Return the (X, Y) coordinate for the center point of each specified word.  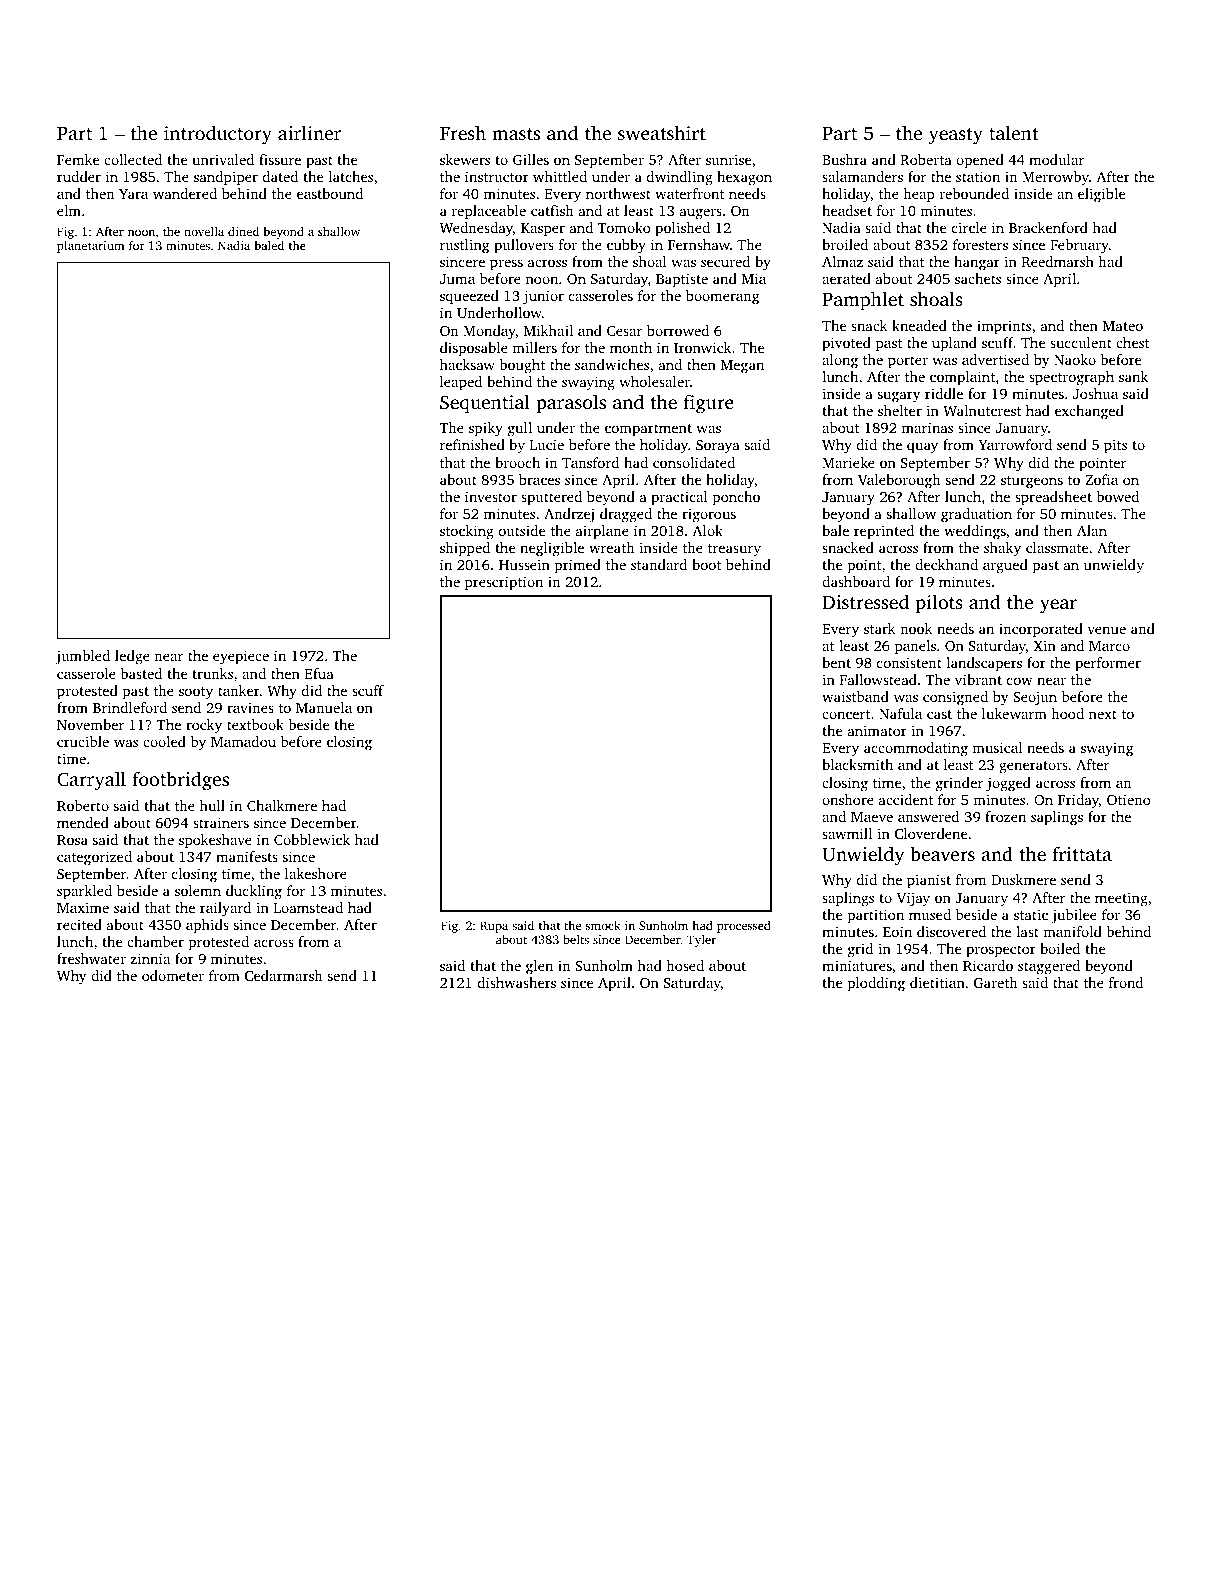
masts (516, 134)
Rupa (494, 927)
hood (1067, 713)
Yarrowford (1015, 444)
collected (133, 159)
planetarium (90, 247)
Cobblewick (312, 839)
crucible (83, 741)
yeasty (956, 136)
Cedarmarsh (284, 975)
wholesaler (654, 381)
